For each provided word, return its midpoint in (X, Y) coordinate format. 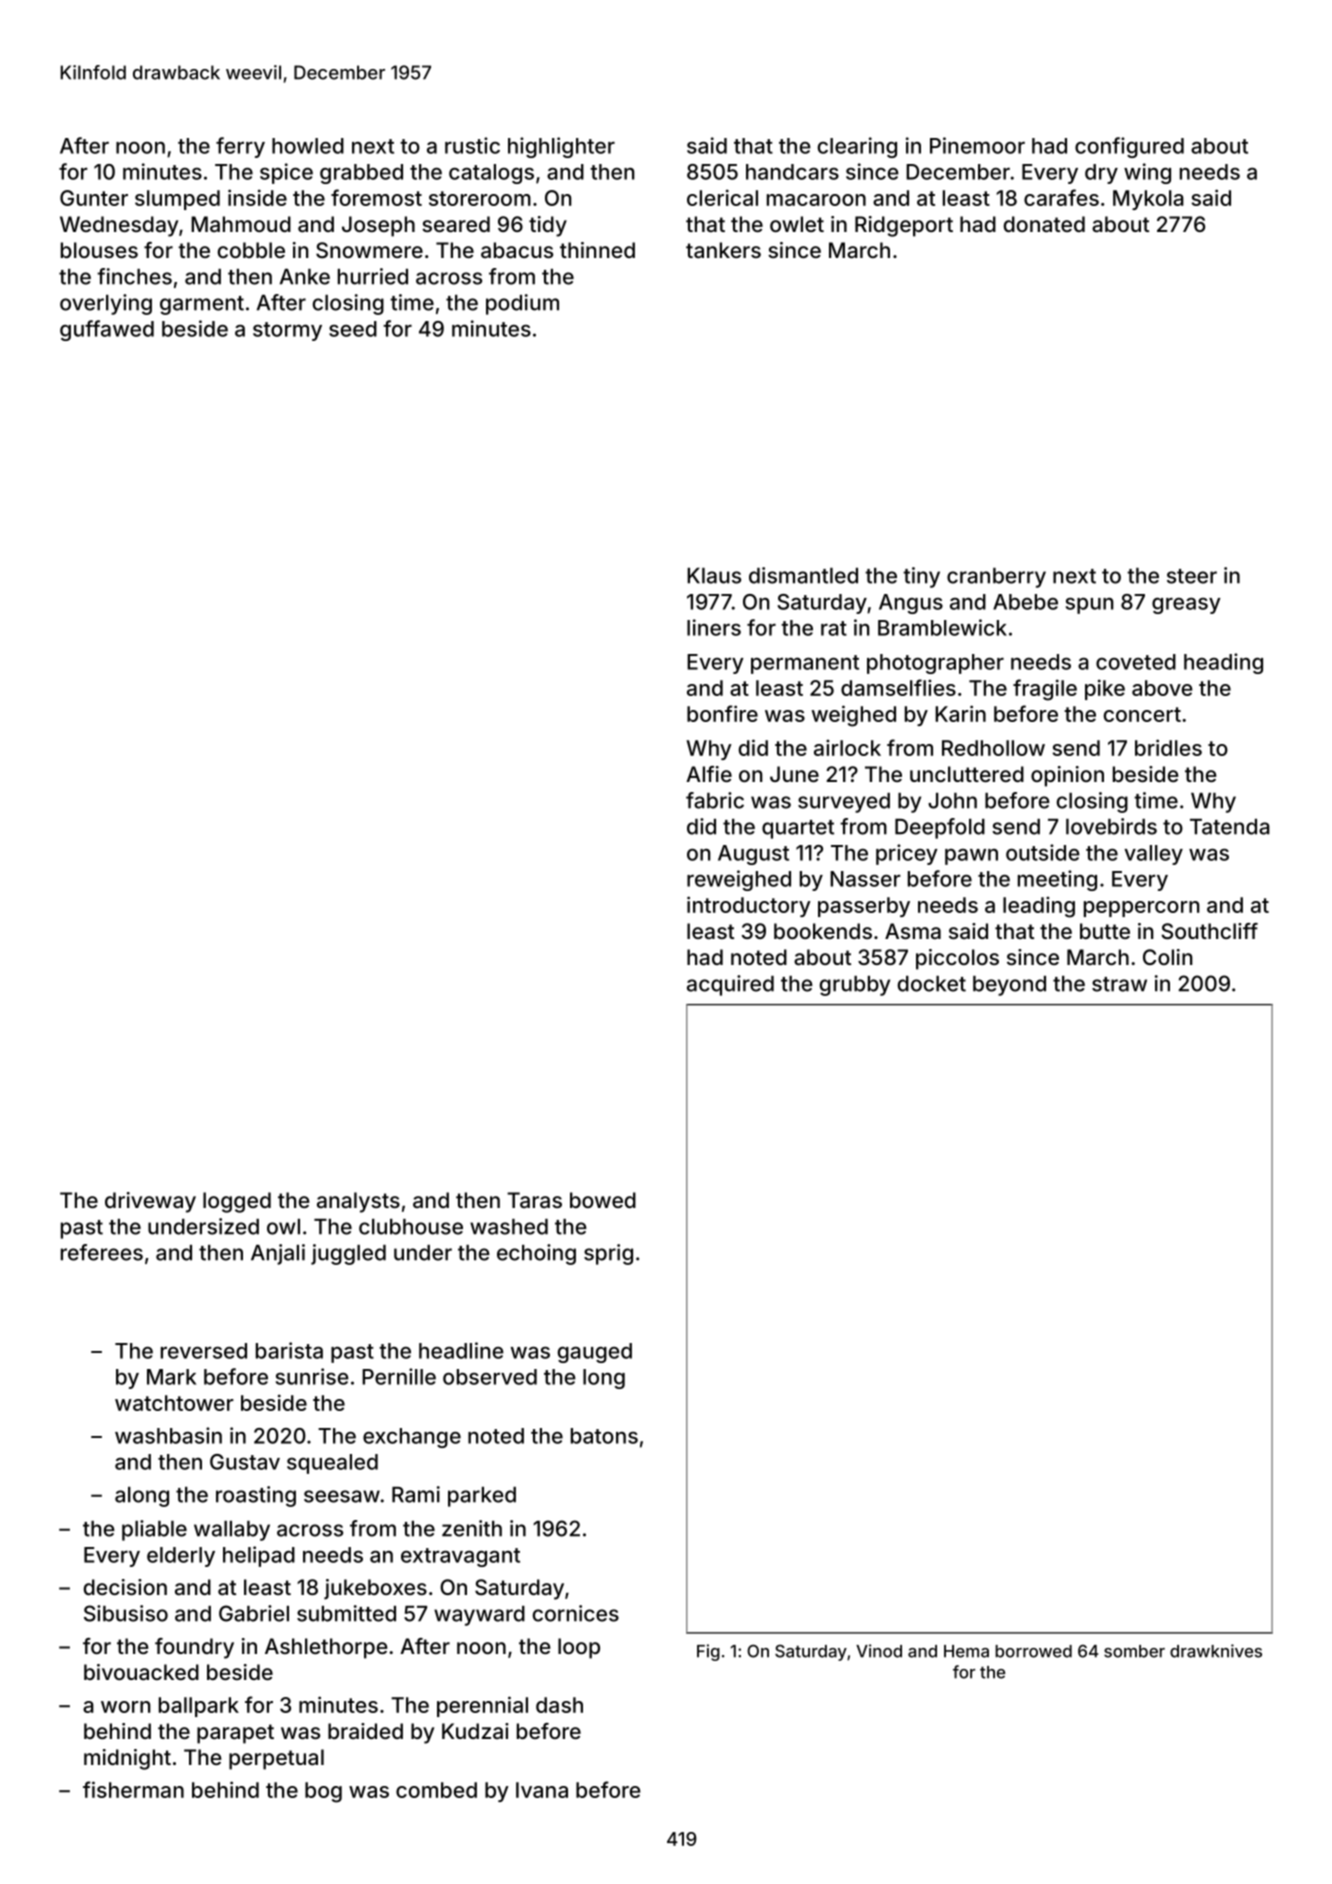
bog (323, 1792)
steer (1192, 576)
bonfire (722, 713)
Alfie (709, 774)
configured (1129, 147)
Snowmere (369, 250)
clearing (857, 147)
